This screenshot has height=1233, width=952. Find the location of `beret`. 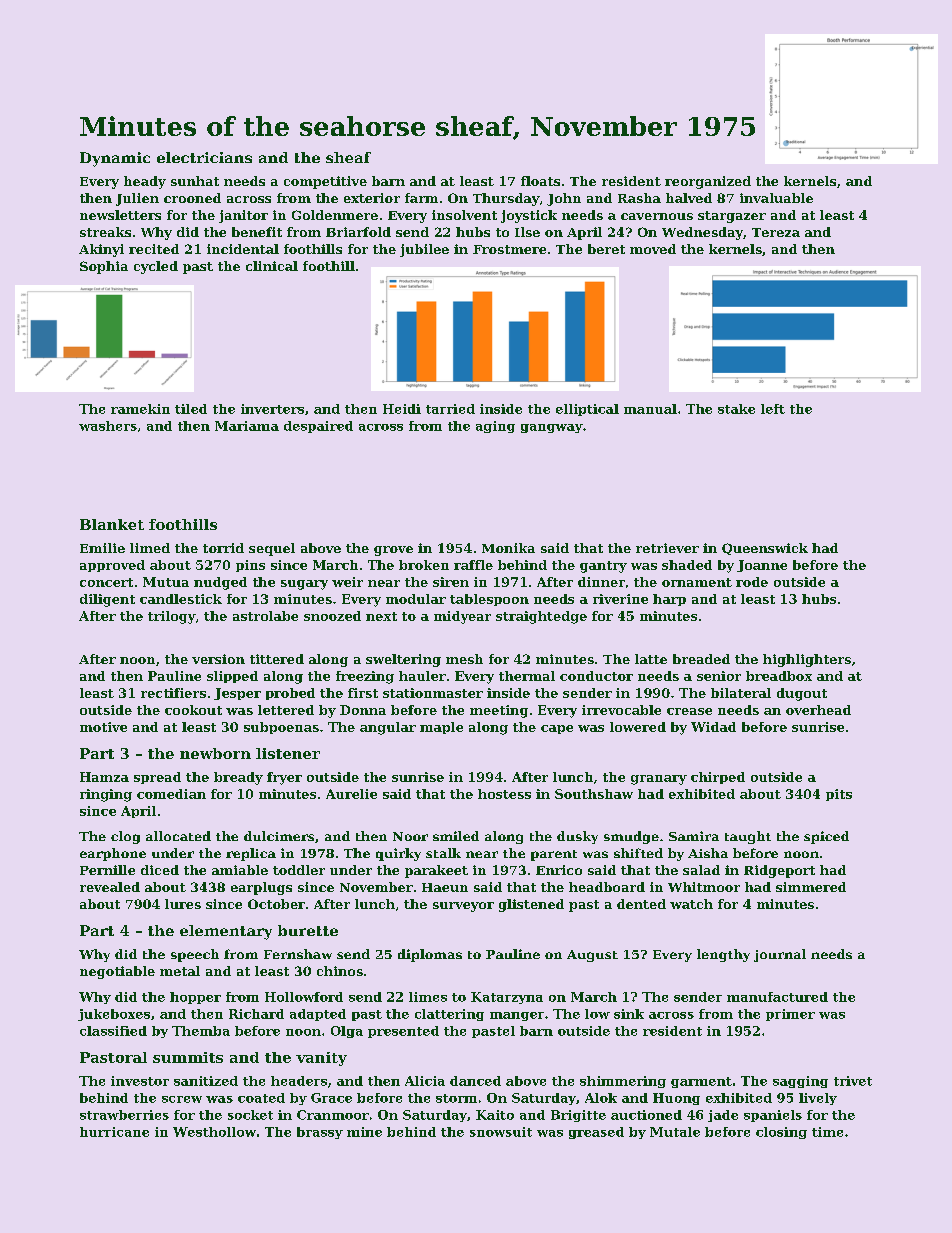

beret is located at coordinates (606, 249).
